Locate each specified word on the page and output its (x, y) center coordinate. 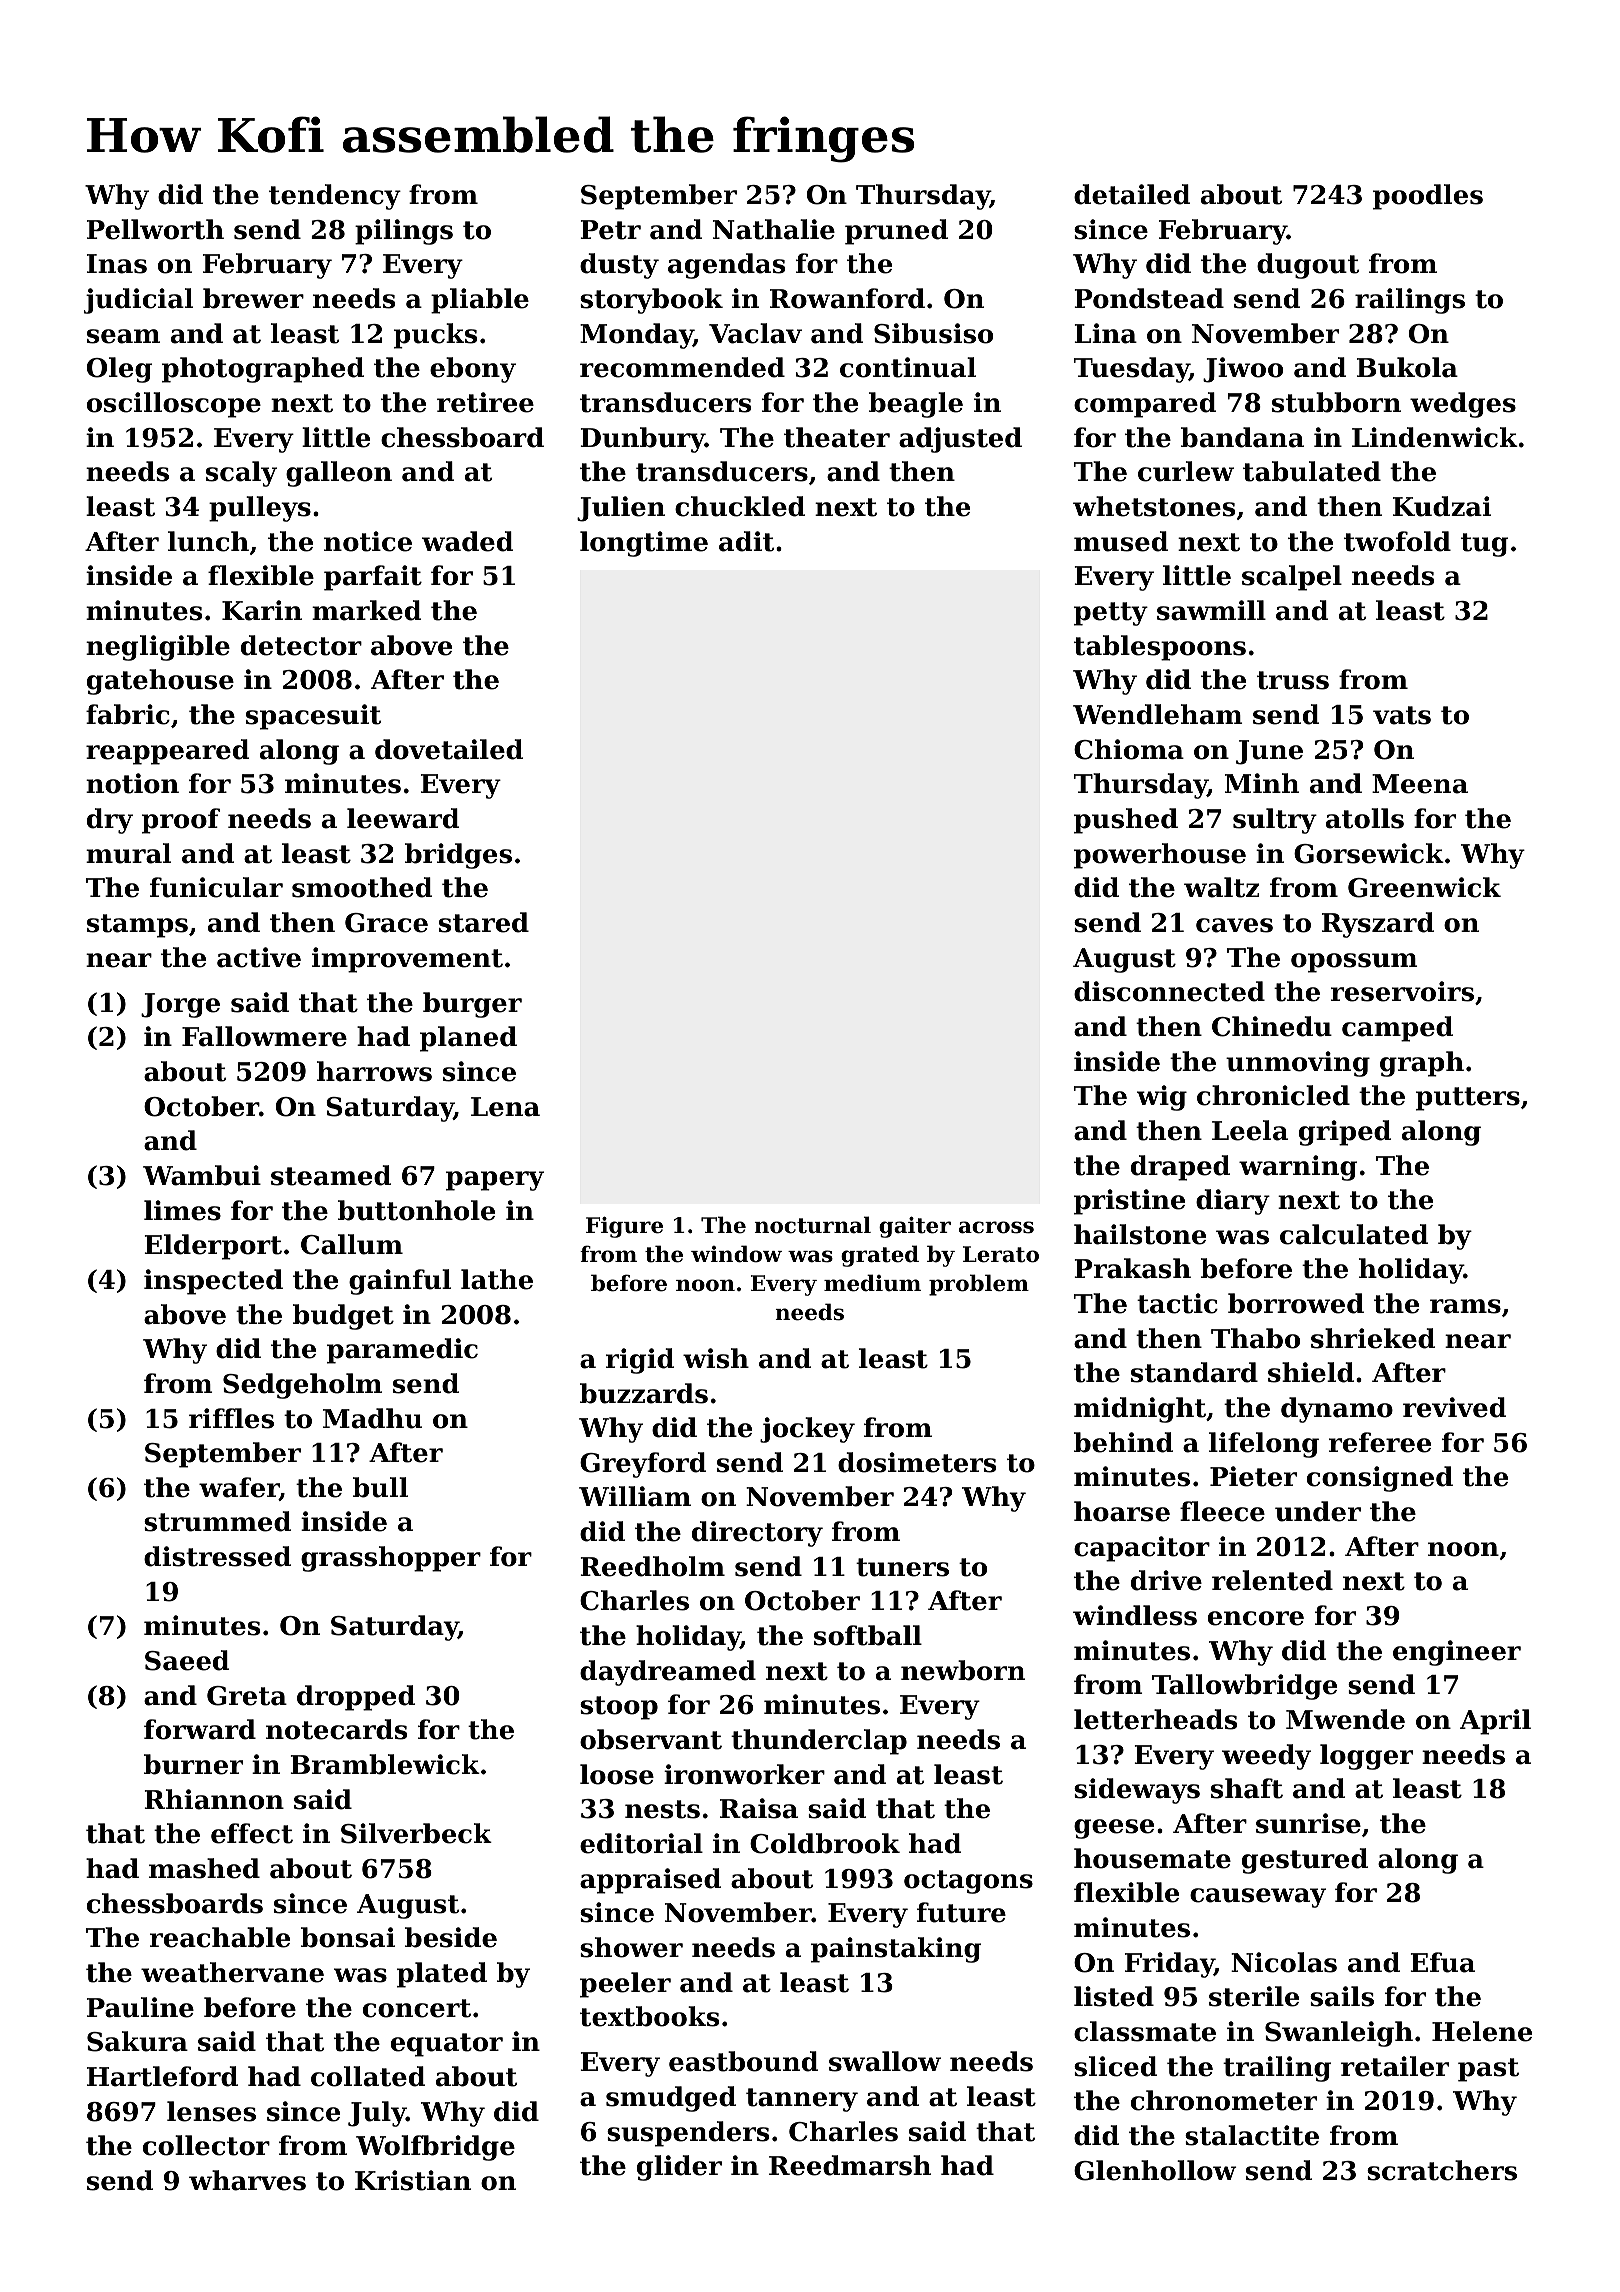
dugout (1308, 266)
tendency (335, 197)
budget (343, 1317)
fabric (128, 714)
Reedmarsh (850, 2165)
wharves (247, 2180)
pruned (896, 232)
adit (746, 541)
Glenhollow (1155, 2170)
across (996, 1227)
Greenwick (1424, 887)
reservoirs (1402, 991)
